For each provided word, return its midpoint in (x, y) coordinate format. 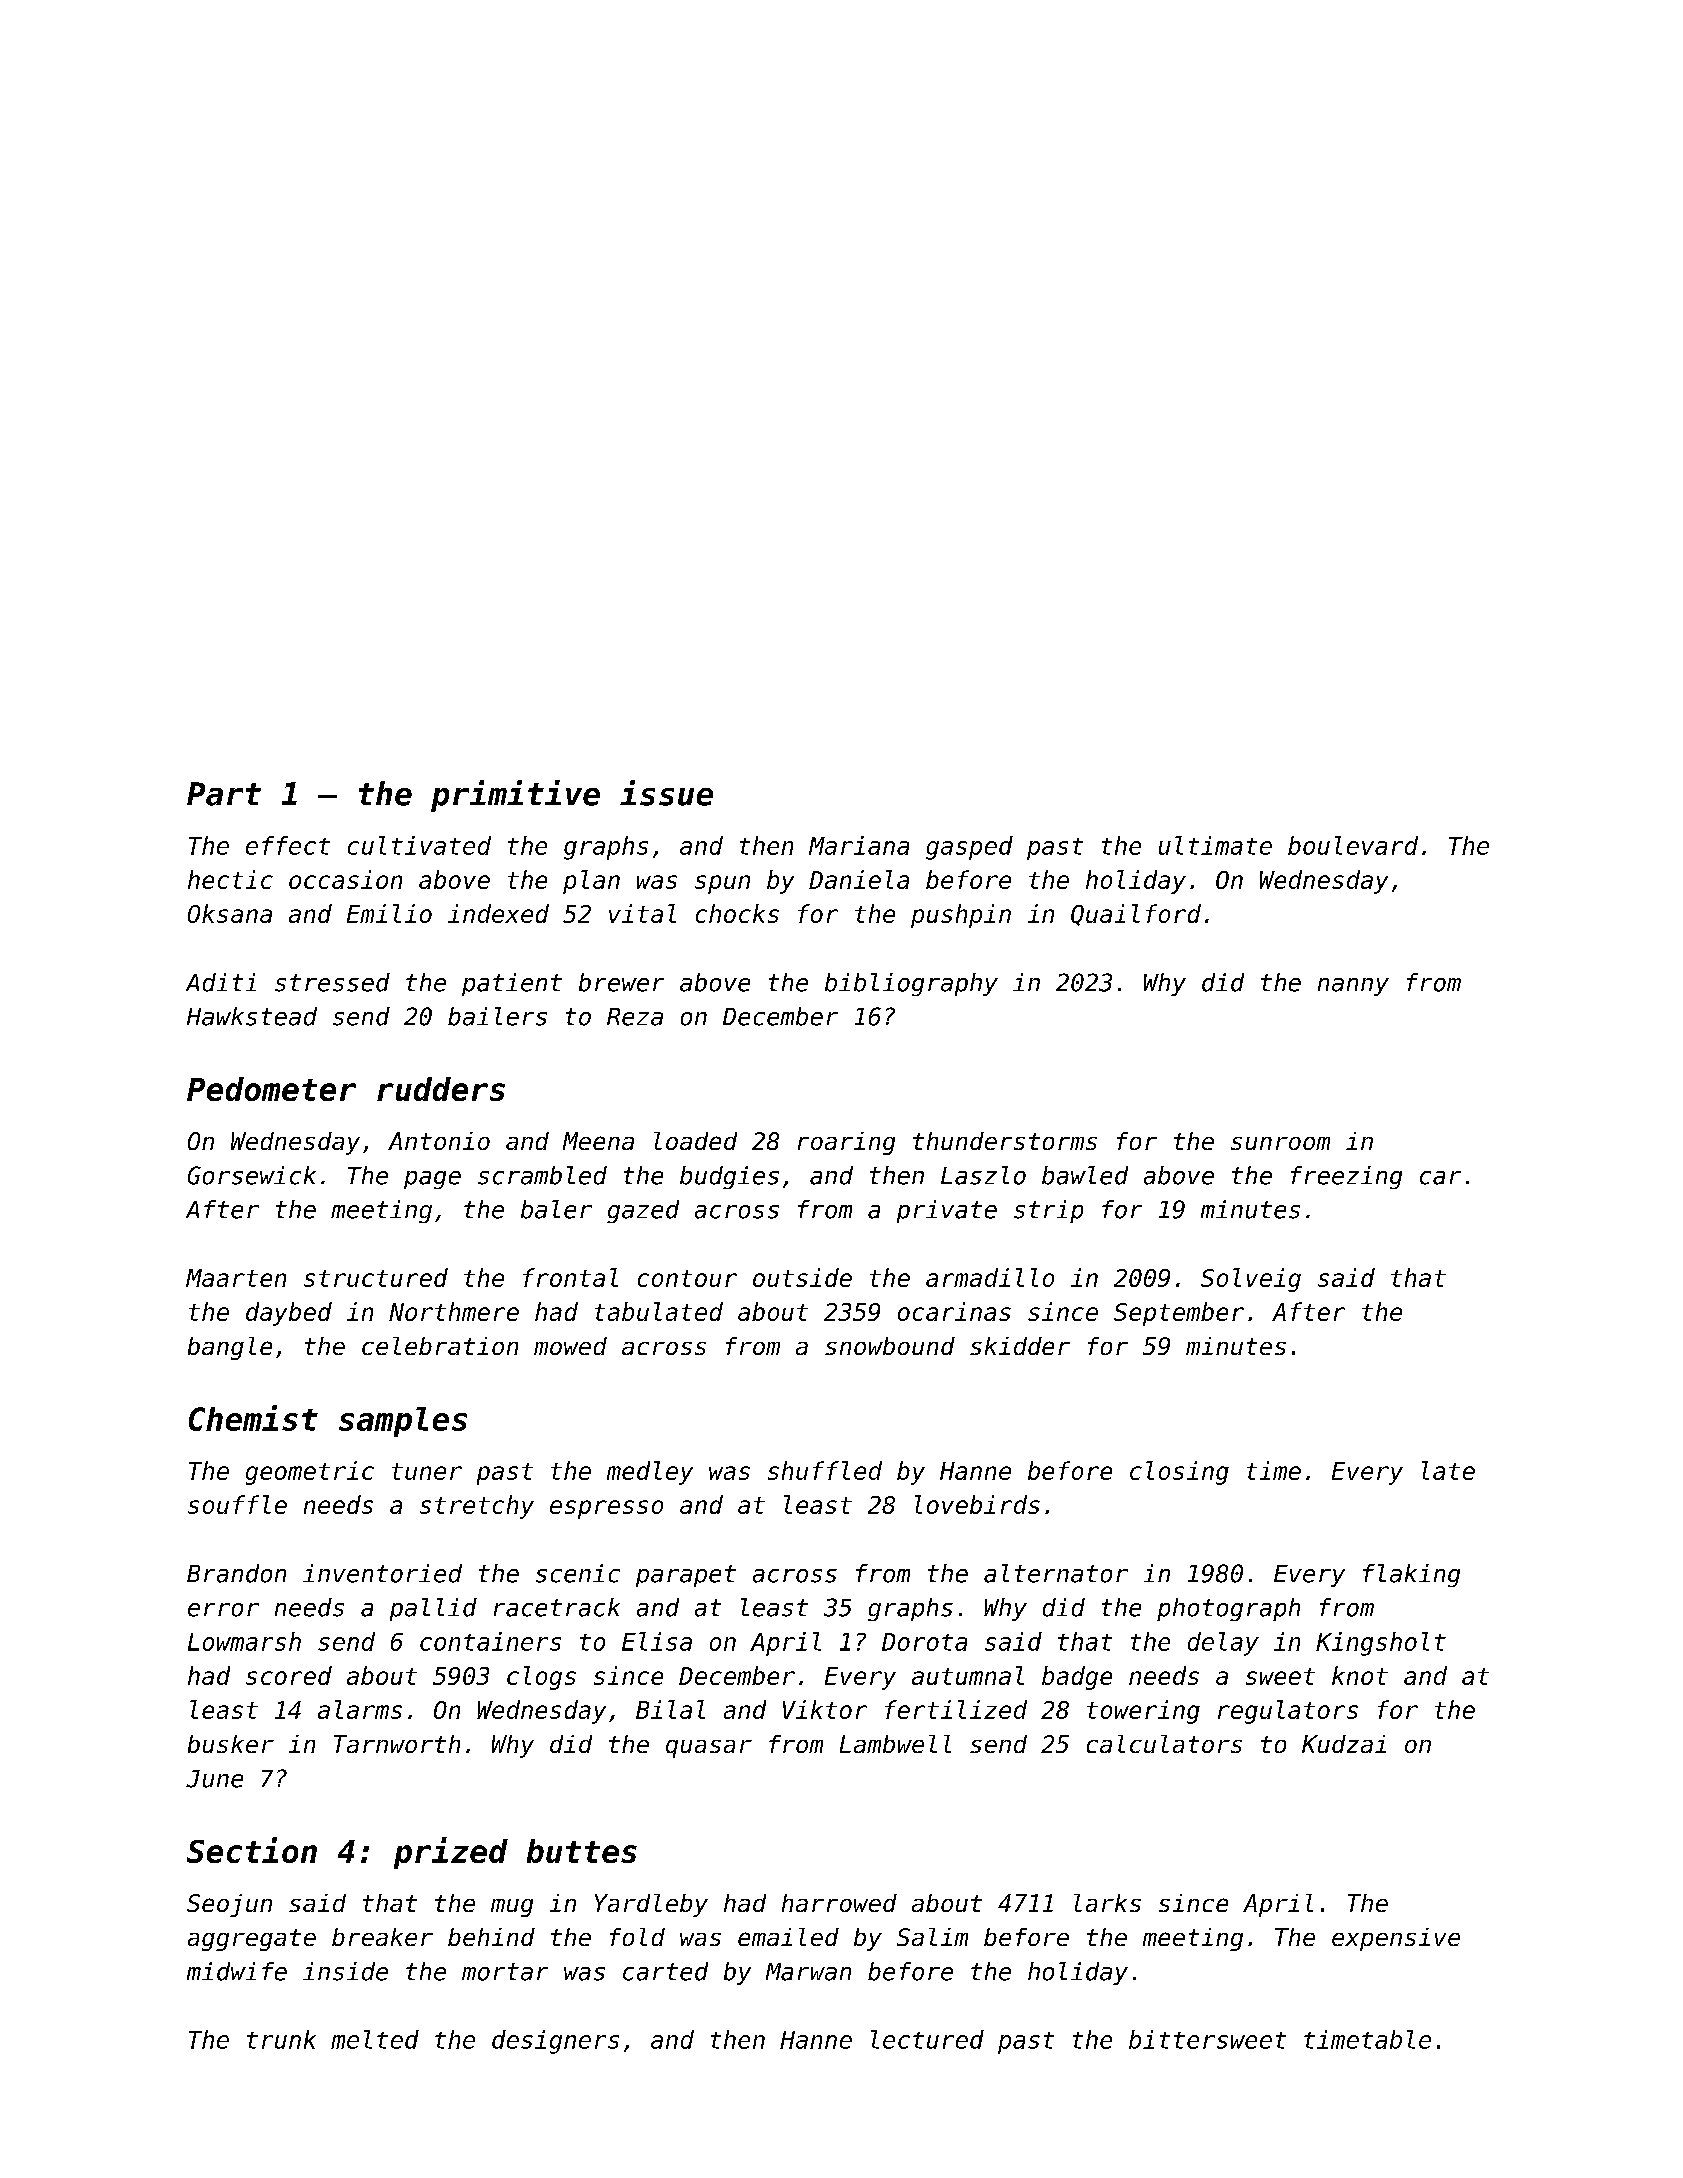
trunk (281, 2039)
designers (555, 2042)
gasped (969, 848)
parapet (686, 1576)
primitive (515, 796)
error (223, 1610)
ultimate (1215, 845)
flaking (1411, 1575)
